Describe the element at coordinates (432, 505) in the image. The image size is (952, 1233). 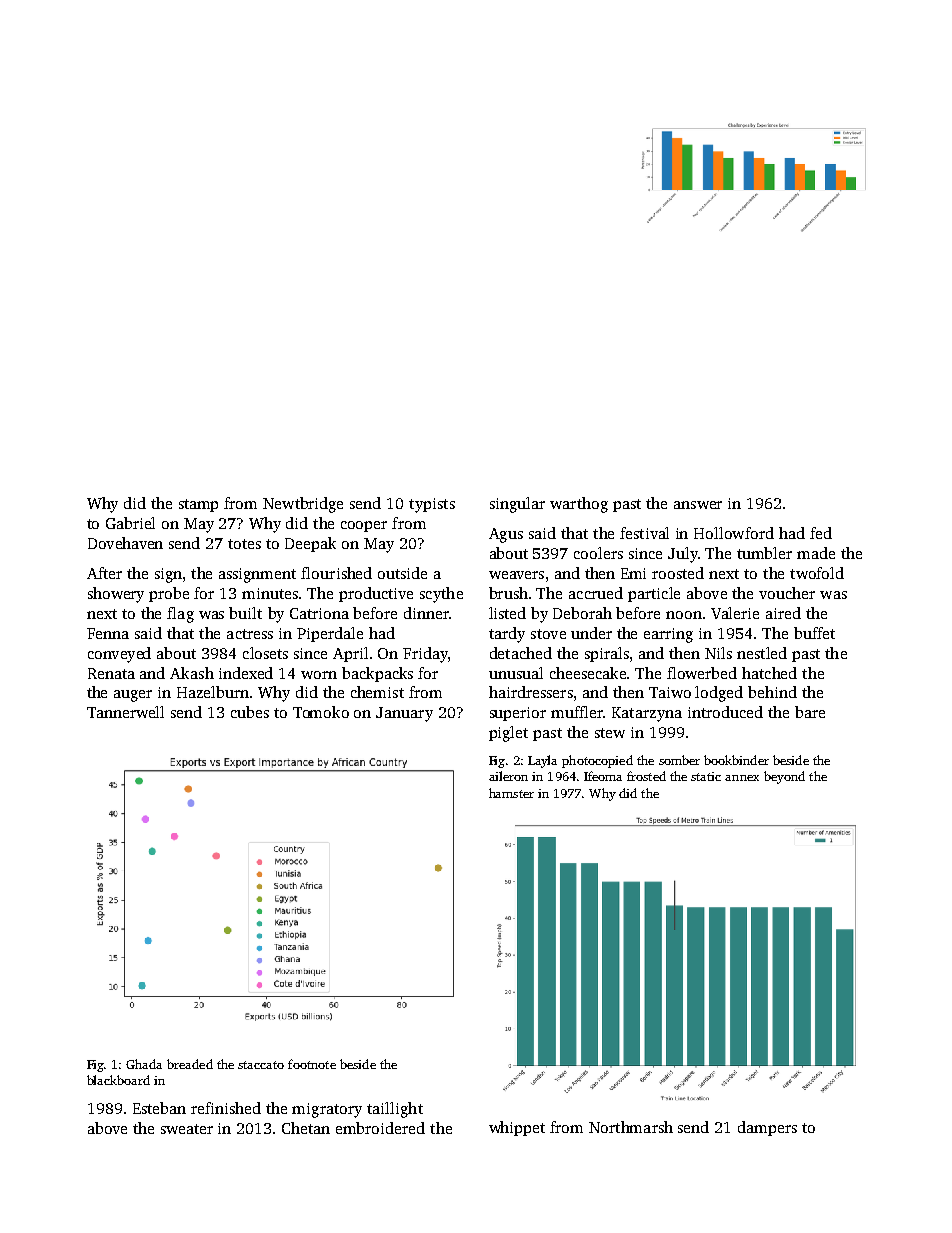
I see `typists` at that location.
